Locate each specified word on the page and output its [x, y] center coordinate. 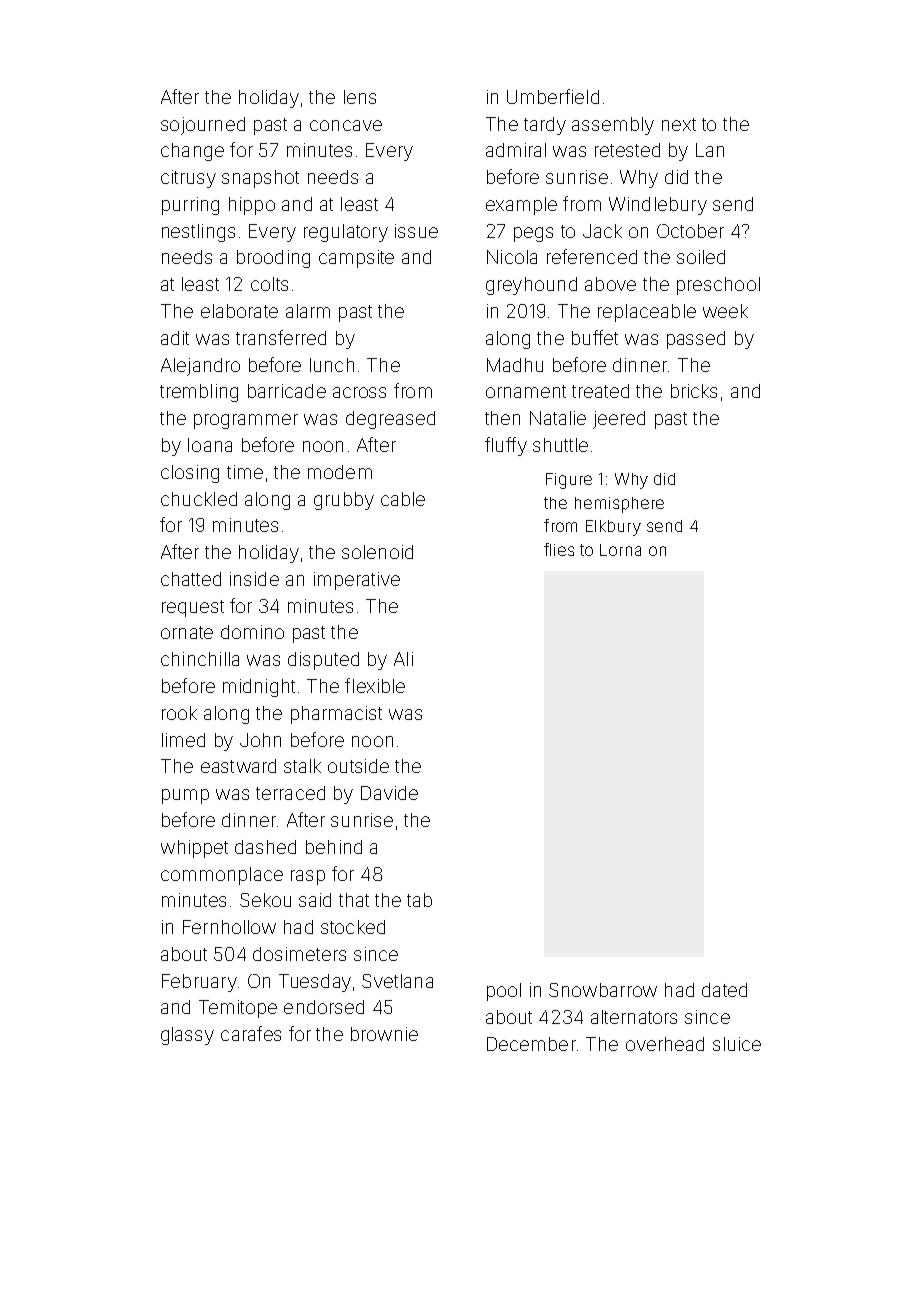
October [690, 231]
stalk [302, 766]
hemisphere [619, 505]
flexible [375, 685]
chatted [191, 579]
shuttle [560, 445]
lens [360, 97]
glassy [187, 1036]
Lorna [620, 550]
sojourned [203, 126]
